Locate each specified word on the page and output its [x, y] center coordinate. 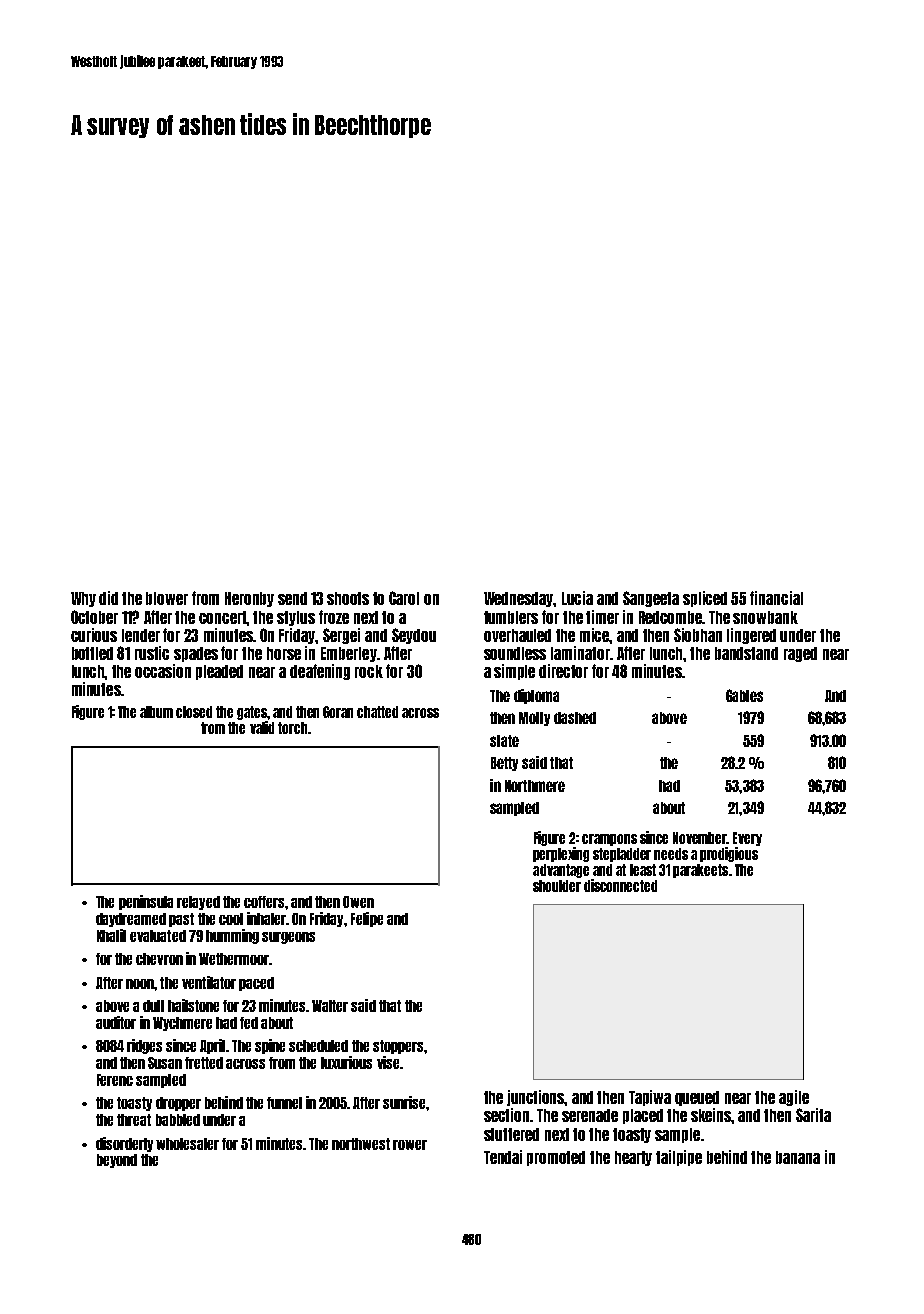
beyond [117, 1161]
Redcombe [670, 617]
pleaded [219, 672]
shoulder [557, 886]
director [563, 671]
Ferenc [115, 1080]
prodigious [729, 854]
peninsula [146, 902]
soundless [515, 653]
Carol [404, 598]
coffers [264, 902]
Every [747, 839]
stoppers [398, 1047]
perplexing [561, 854]
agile [794, 1098]
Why [83, 599]
